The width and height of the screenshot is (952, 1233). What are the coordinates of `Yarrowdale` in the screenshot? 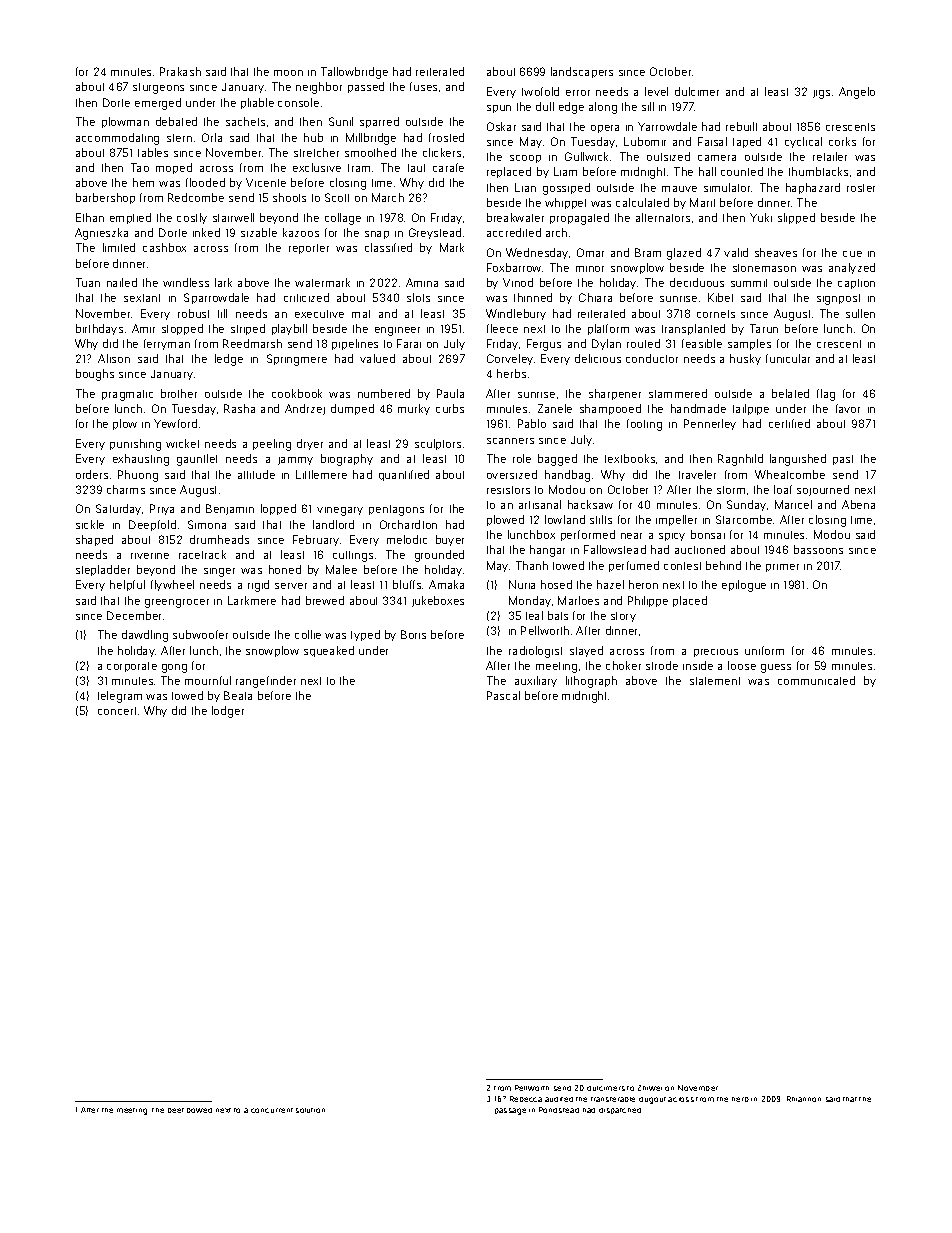 It's located at (667, 126).
